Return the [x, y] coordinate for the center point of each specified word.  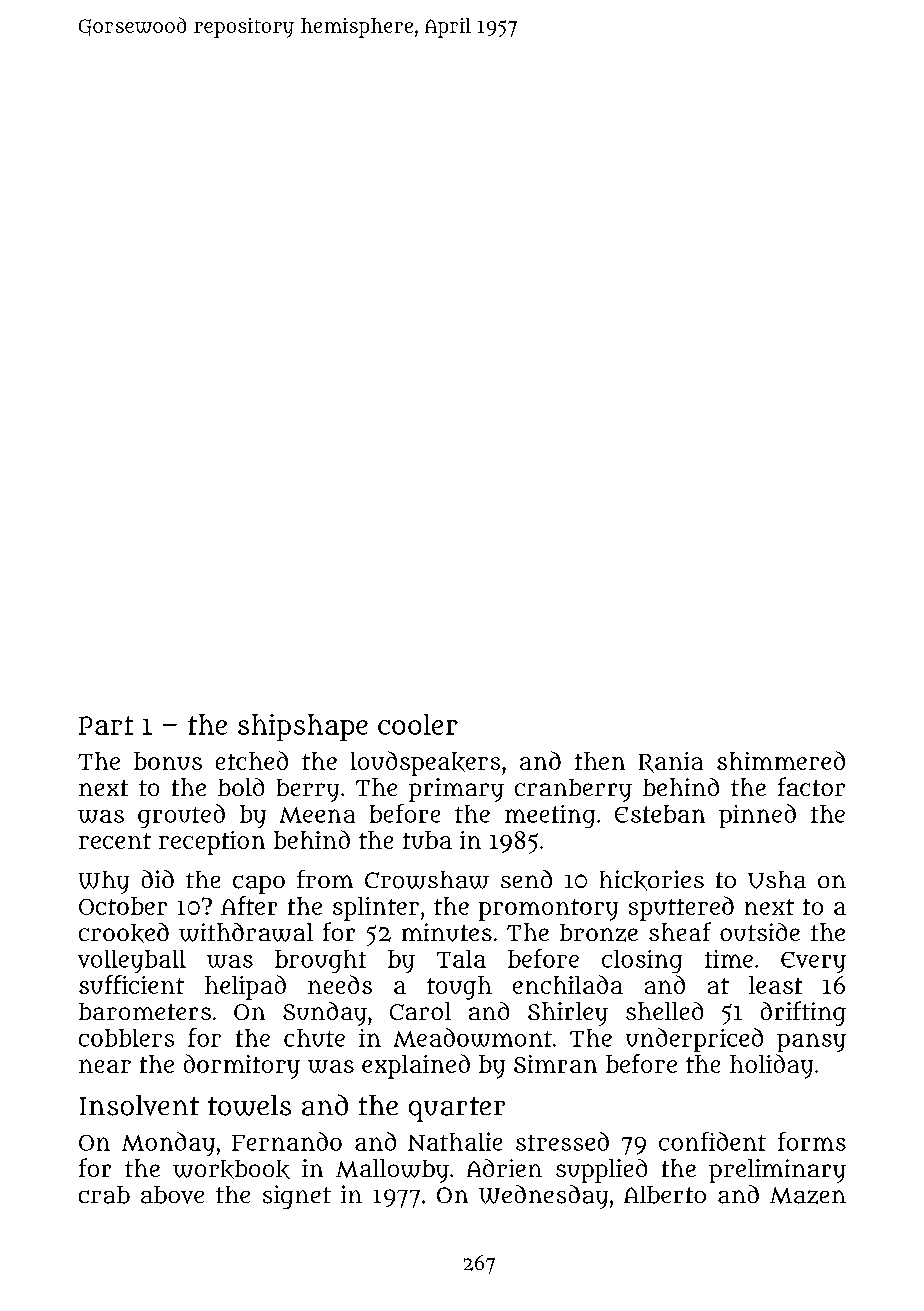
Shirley [568, 1014]
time [729, 959]
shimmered [781, 760]
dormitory [242, 1066]
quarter [457, 1109]
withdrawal [246, 932]
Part [106, 725]
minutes [447, 932]
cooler [418, 724]
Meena [317, 815]
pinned [757, 816]
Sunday [325, 1014]
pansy [811, 1042]
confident [712, 1141]
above [172, 1195]
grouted [181, 816]
